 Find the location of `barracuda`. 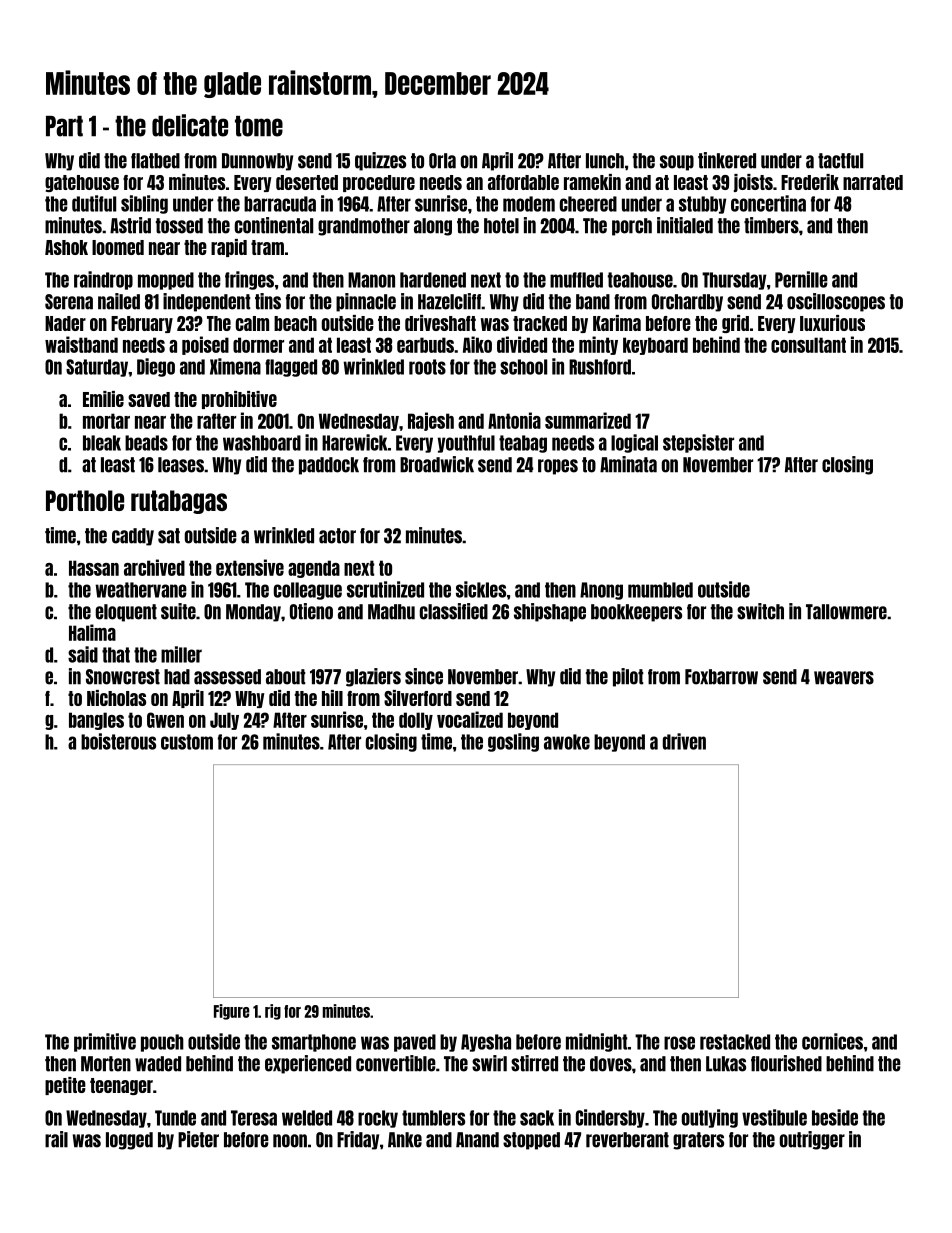

barracuda is located at coordinates (280, 204).
